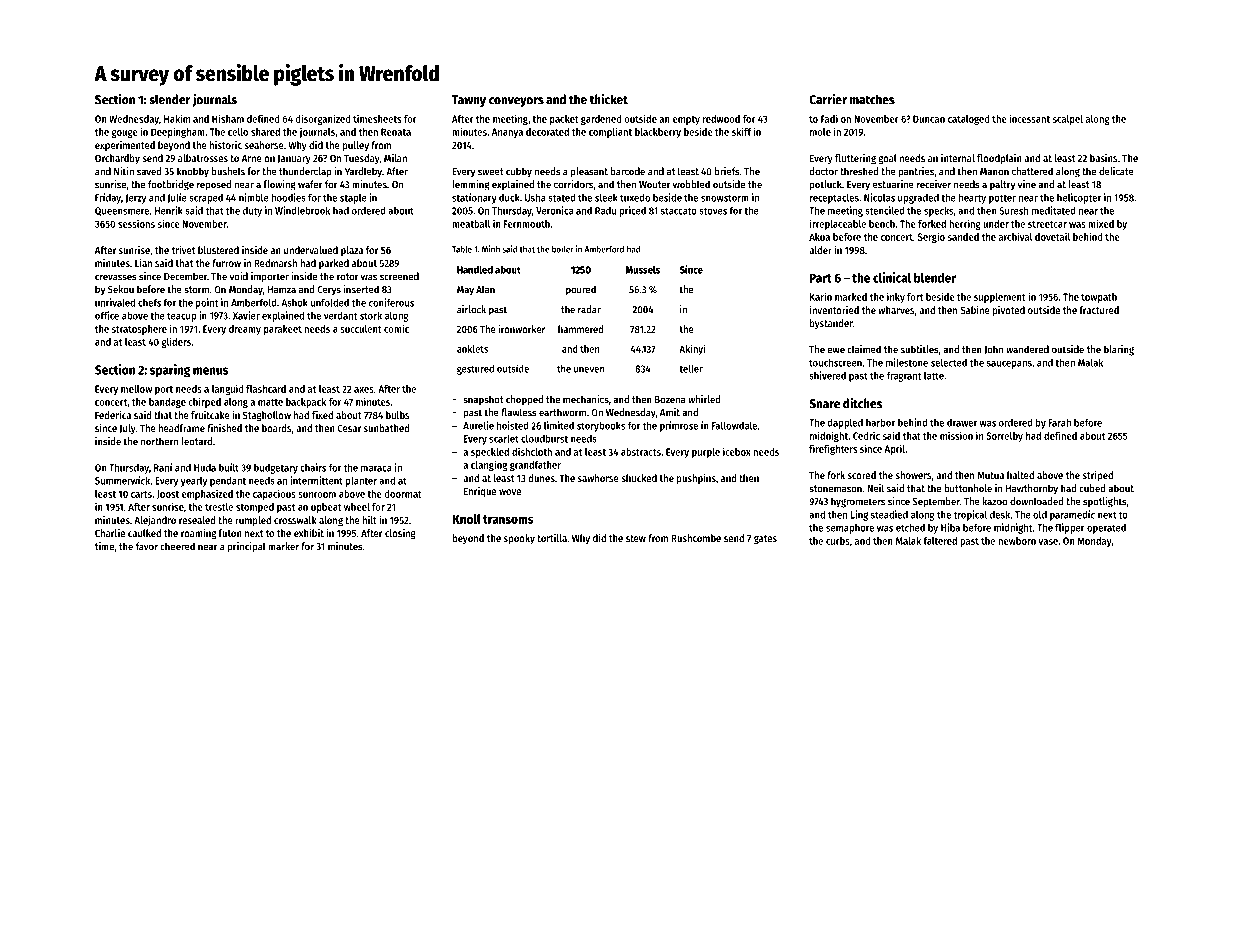 The image size is (1233, 952). What do you see at coordinates (819, 237) in the document?
I see `Akua` at bounding box center [819, 237].
